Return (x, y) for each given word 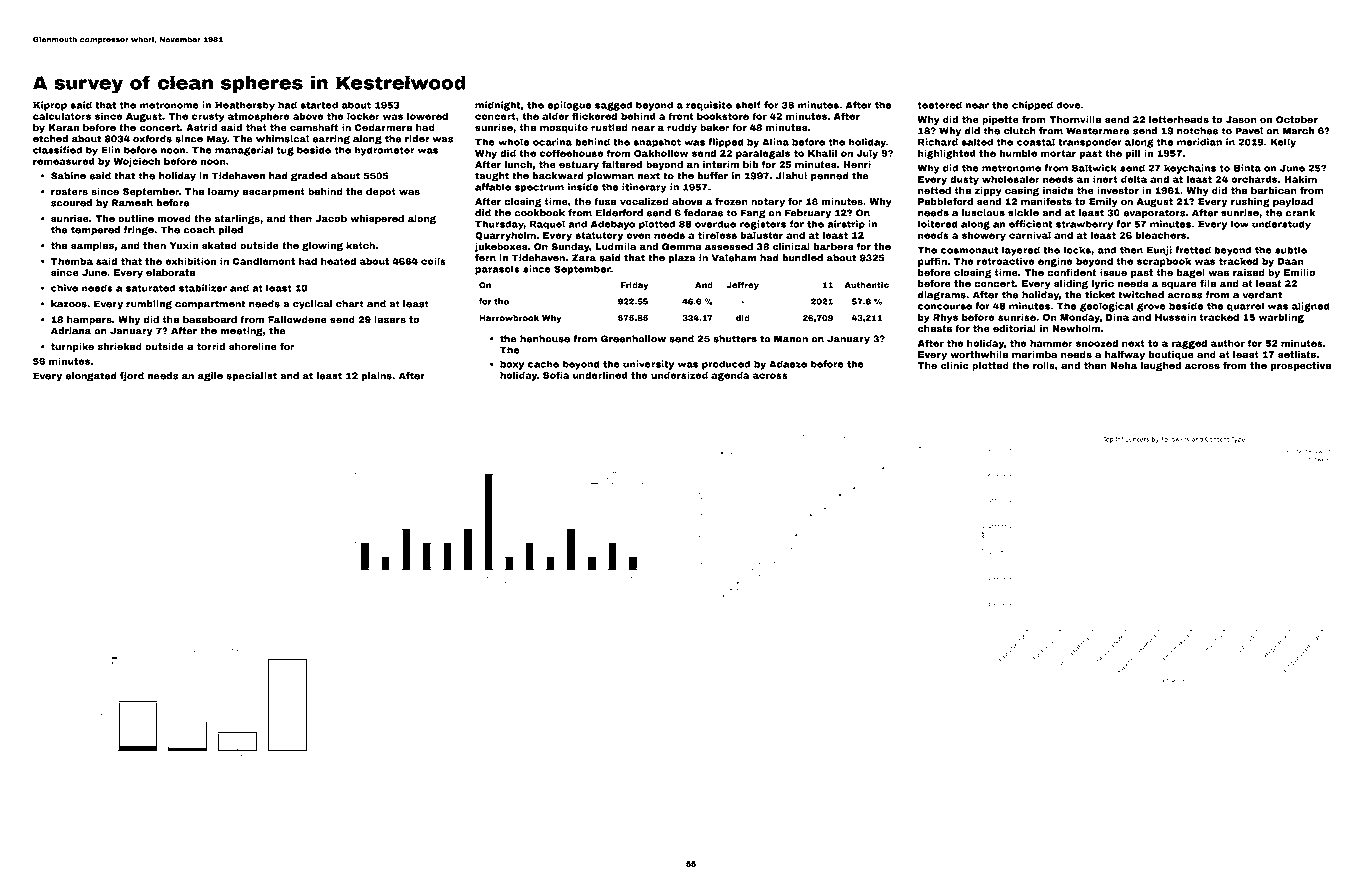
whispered (377, 219)
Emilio (1300, 272)
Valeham (734, 258)
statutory (599, 236)
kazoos (69, 304)
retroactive (1005, 261)
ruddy (682, 128)
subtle (1291, 250)
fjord (132, 377)
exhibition (190, 261)
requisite (709, 106)
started (319, 105)
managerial (244, 151)
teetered (940, 105)
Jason (1241, 119)
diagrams (942, 296)
